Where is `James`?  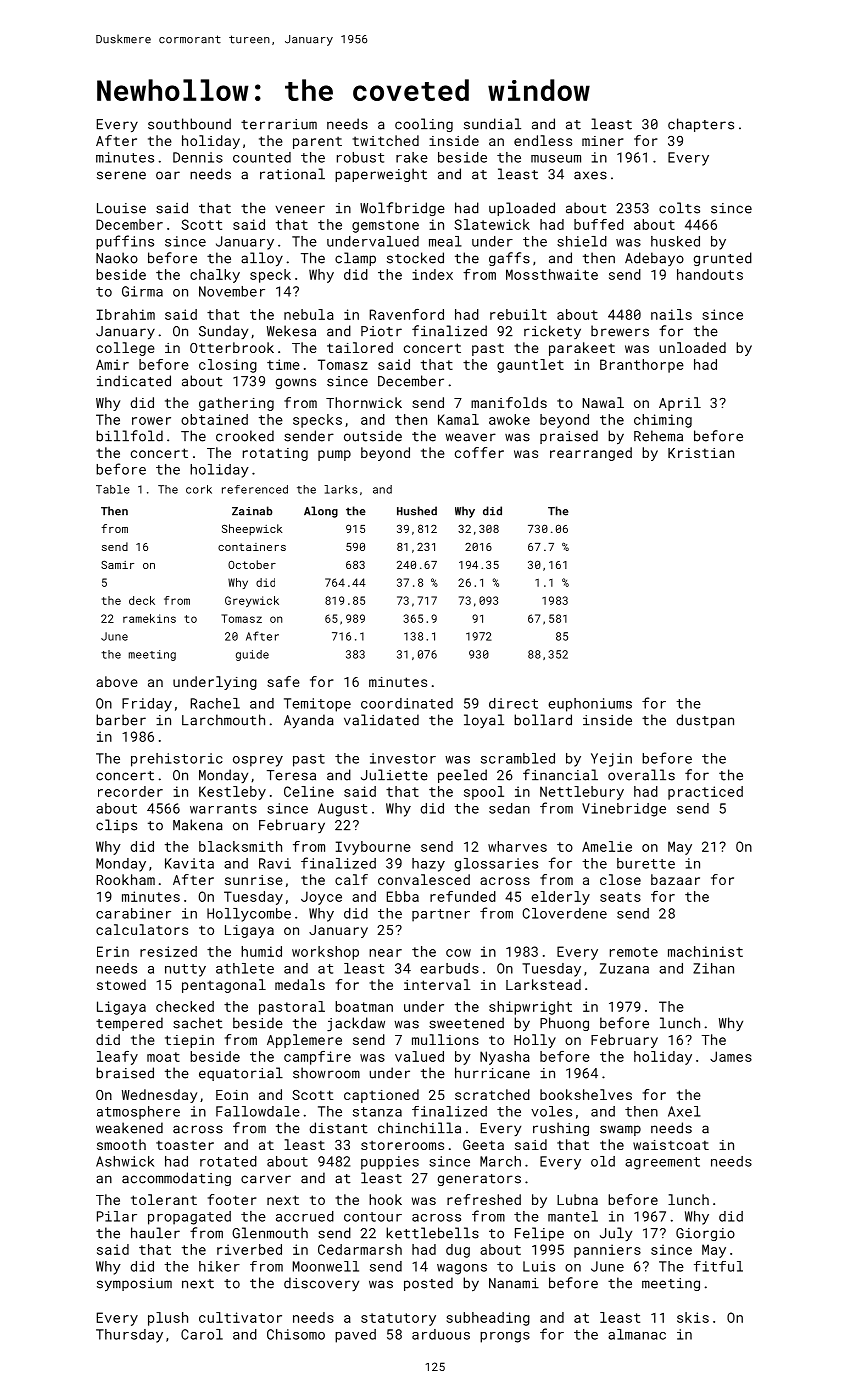 James is located at coordinates (731, 1056).
